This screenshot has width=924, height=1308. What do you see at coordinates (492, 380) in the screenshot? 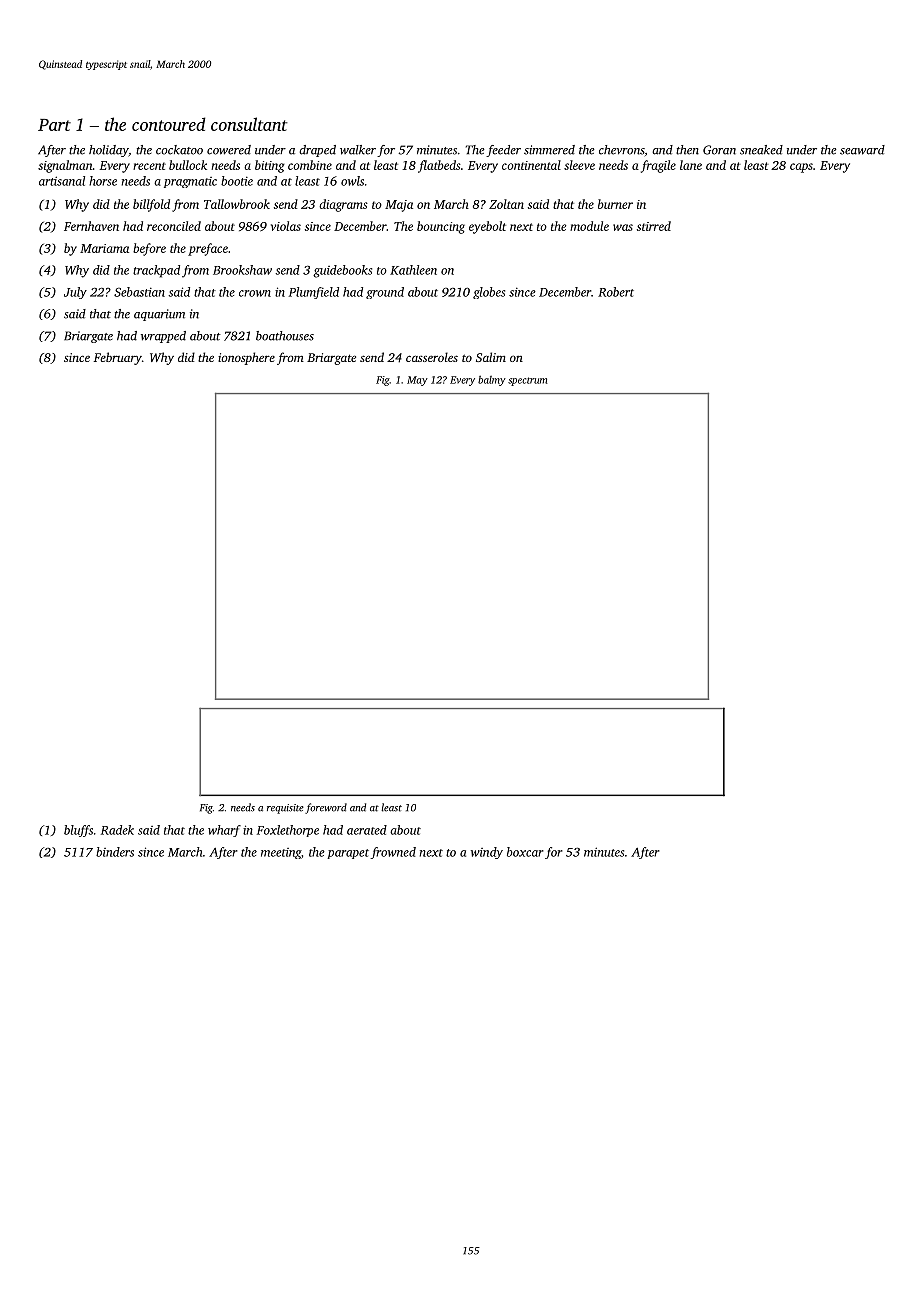
I see `balmy` at bounding box center [492, 380].
